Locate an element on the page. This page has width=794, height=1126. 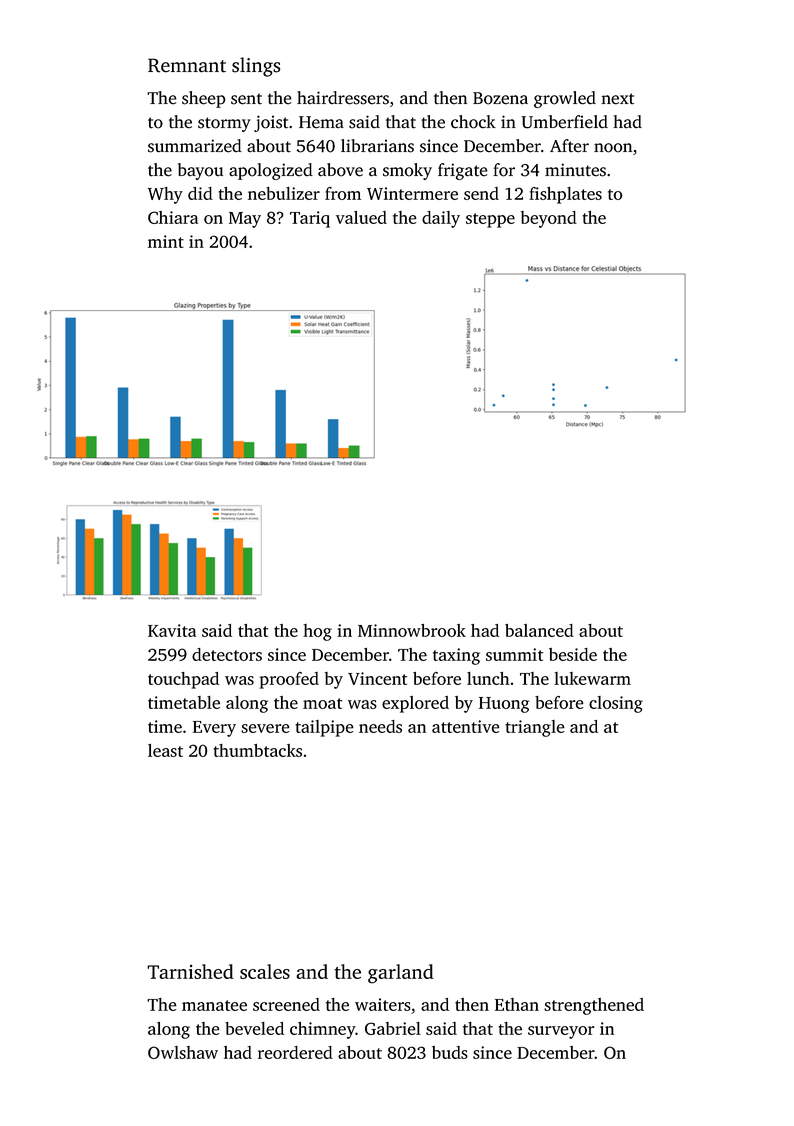
mint is located at coordinates (166, 241).
